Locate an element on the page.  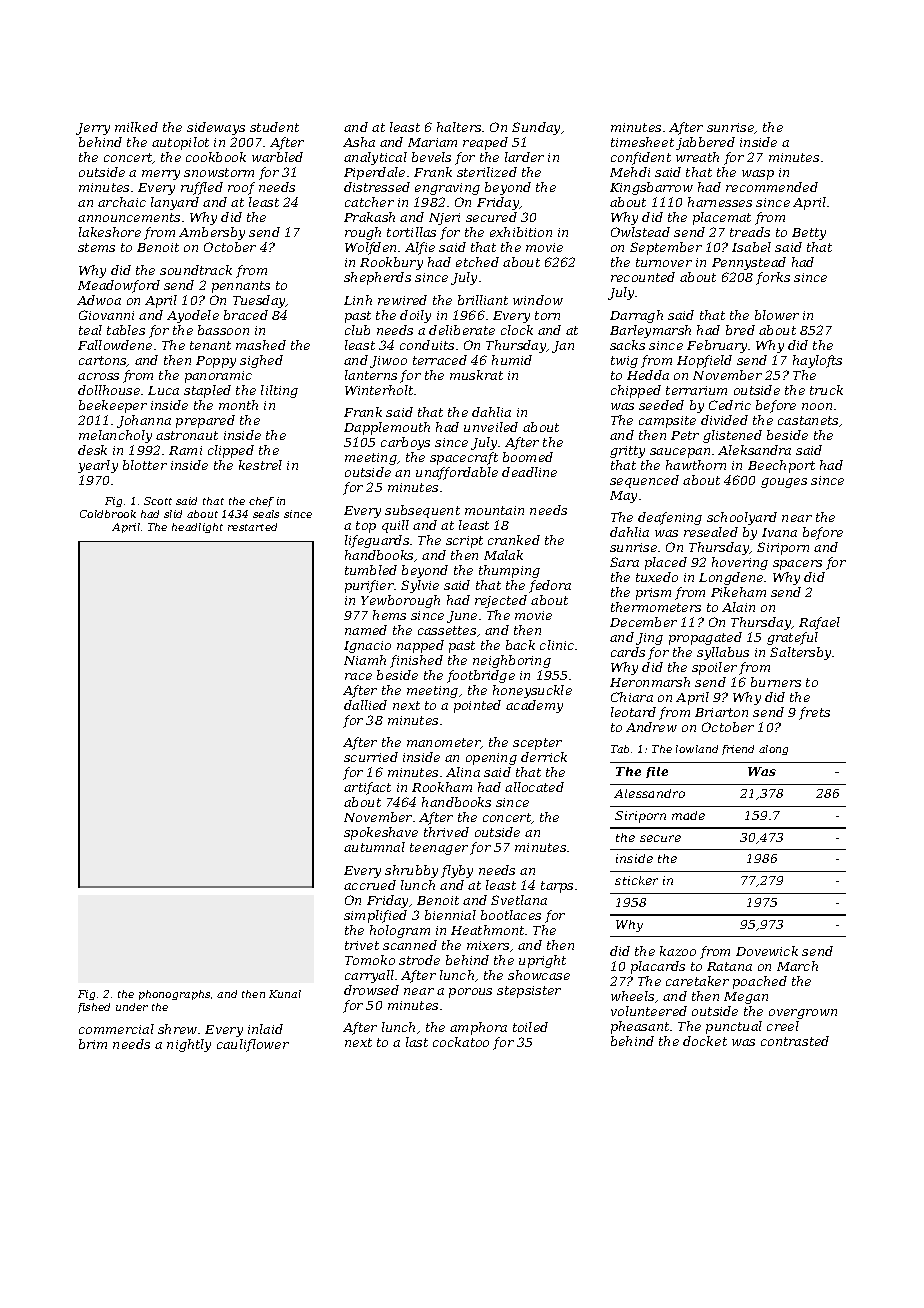
Ambersby is located at coordinates (212, 233).
